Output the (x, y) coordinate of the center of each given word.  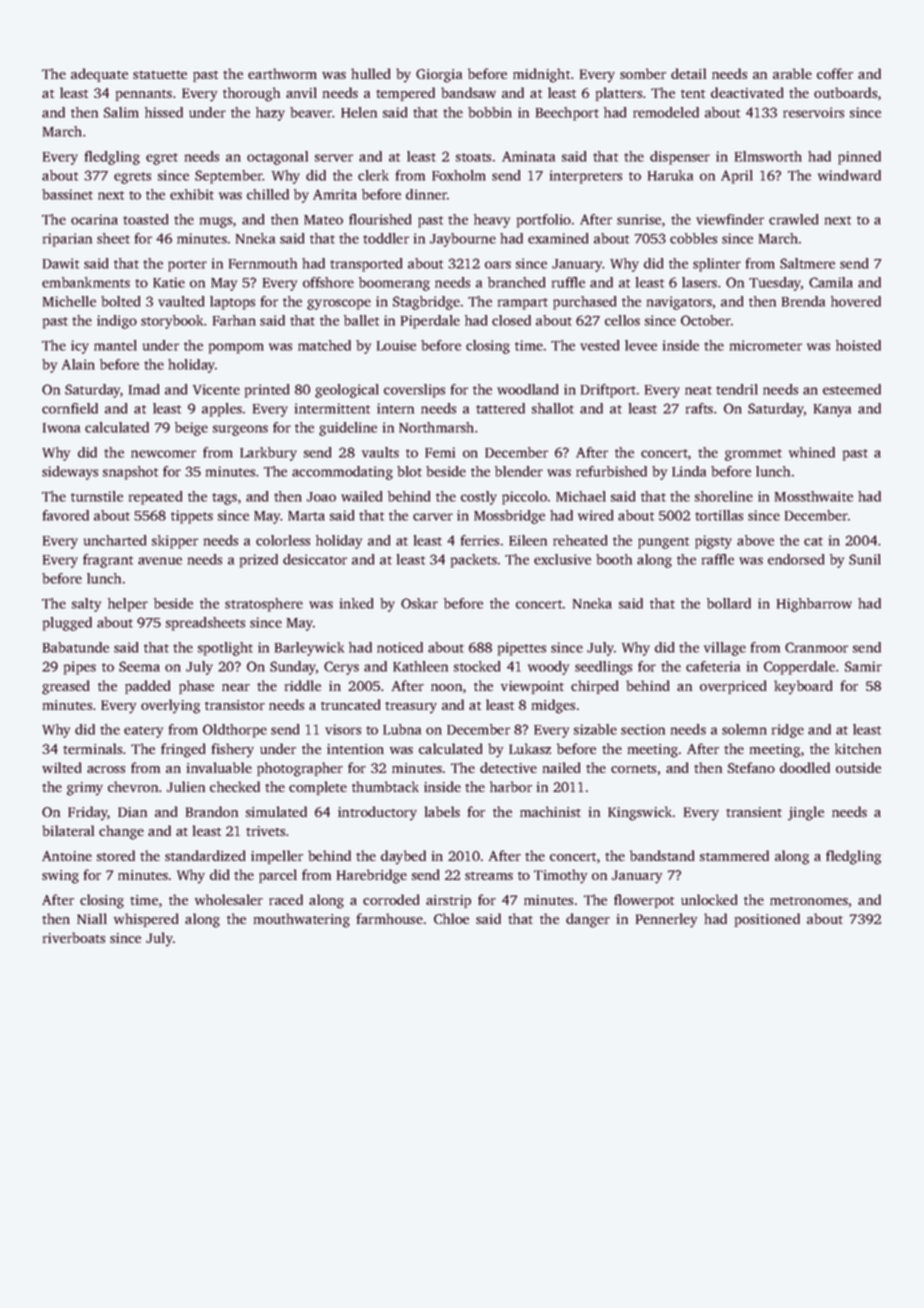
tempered (405, 94)
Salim (121, 112)
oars (498, 265)
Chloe (451, 918)
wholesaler (229, 899)
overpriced (733, 687)
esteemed (852, 389)
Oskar (419, 603)
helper (128, 605)
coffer (835, 73)
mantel (115, 345)
